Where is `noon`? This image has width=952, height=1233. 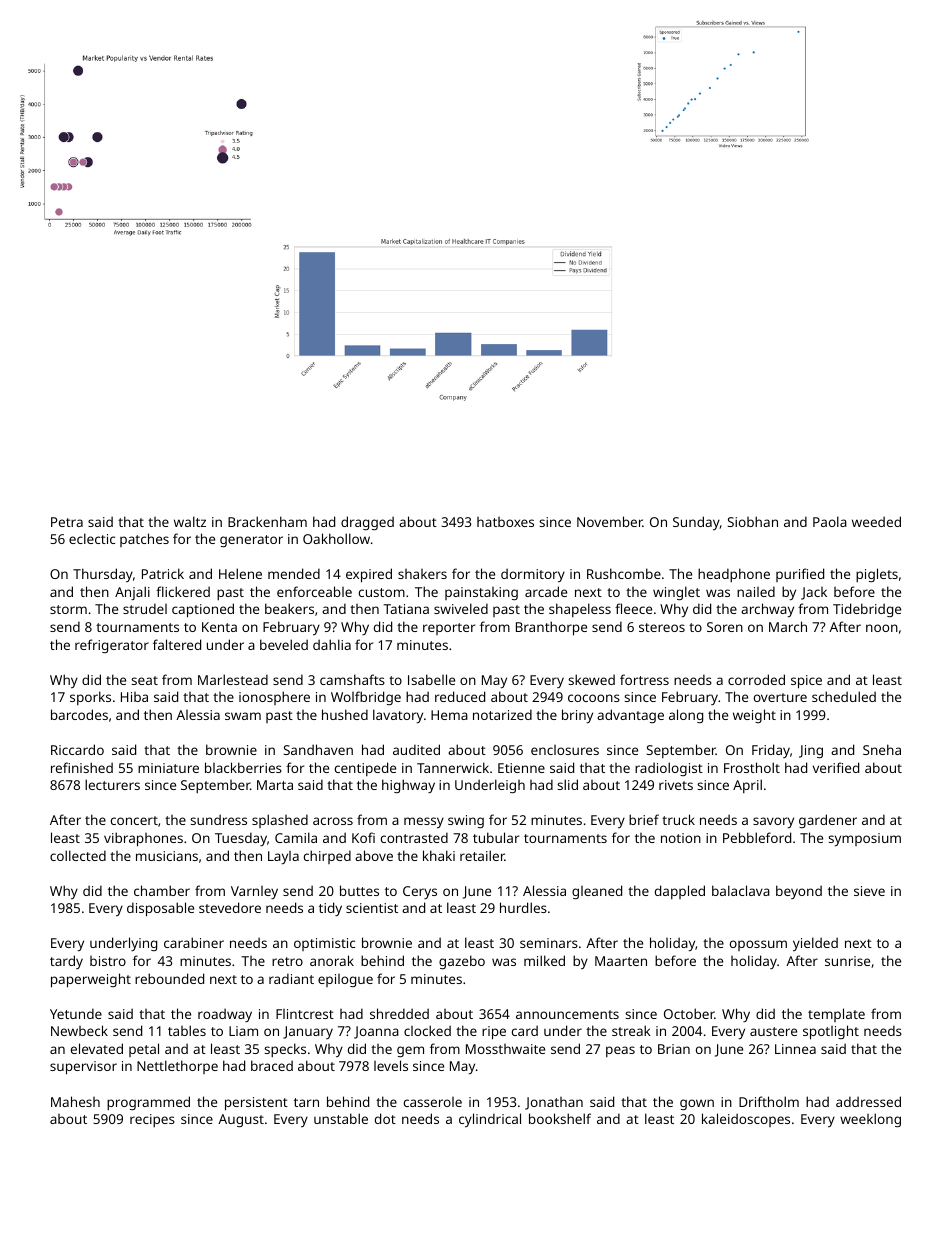
noon is located at coordinates (882, 628).
